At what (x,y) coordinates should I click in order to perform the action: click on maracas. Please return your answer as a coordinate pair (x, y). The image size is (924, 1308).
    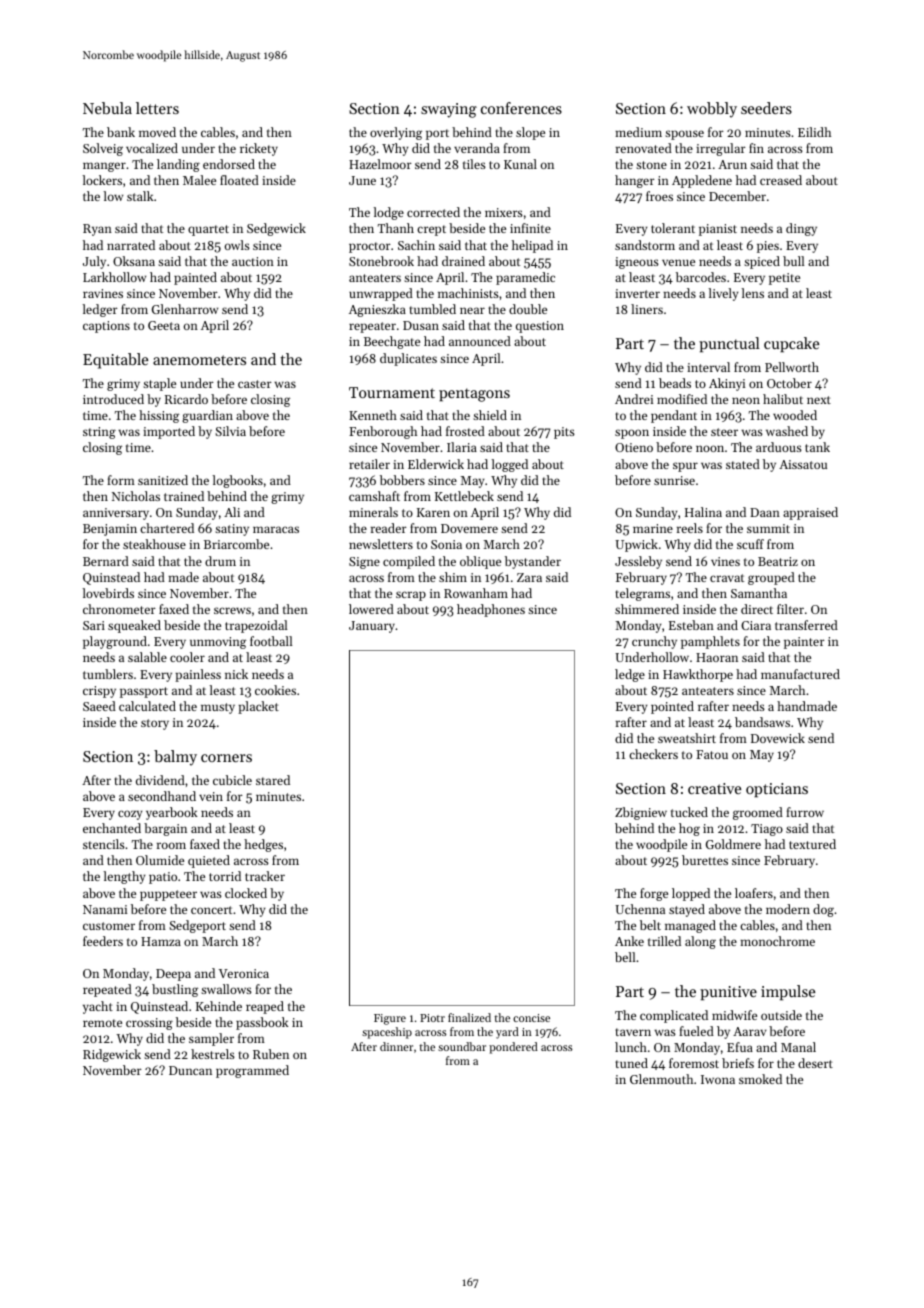
    Looking at the image, I should click on (276, 529).
